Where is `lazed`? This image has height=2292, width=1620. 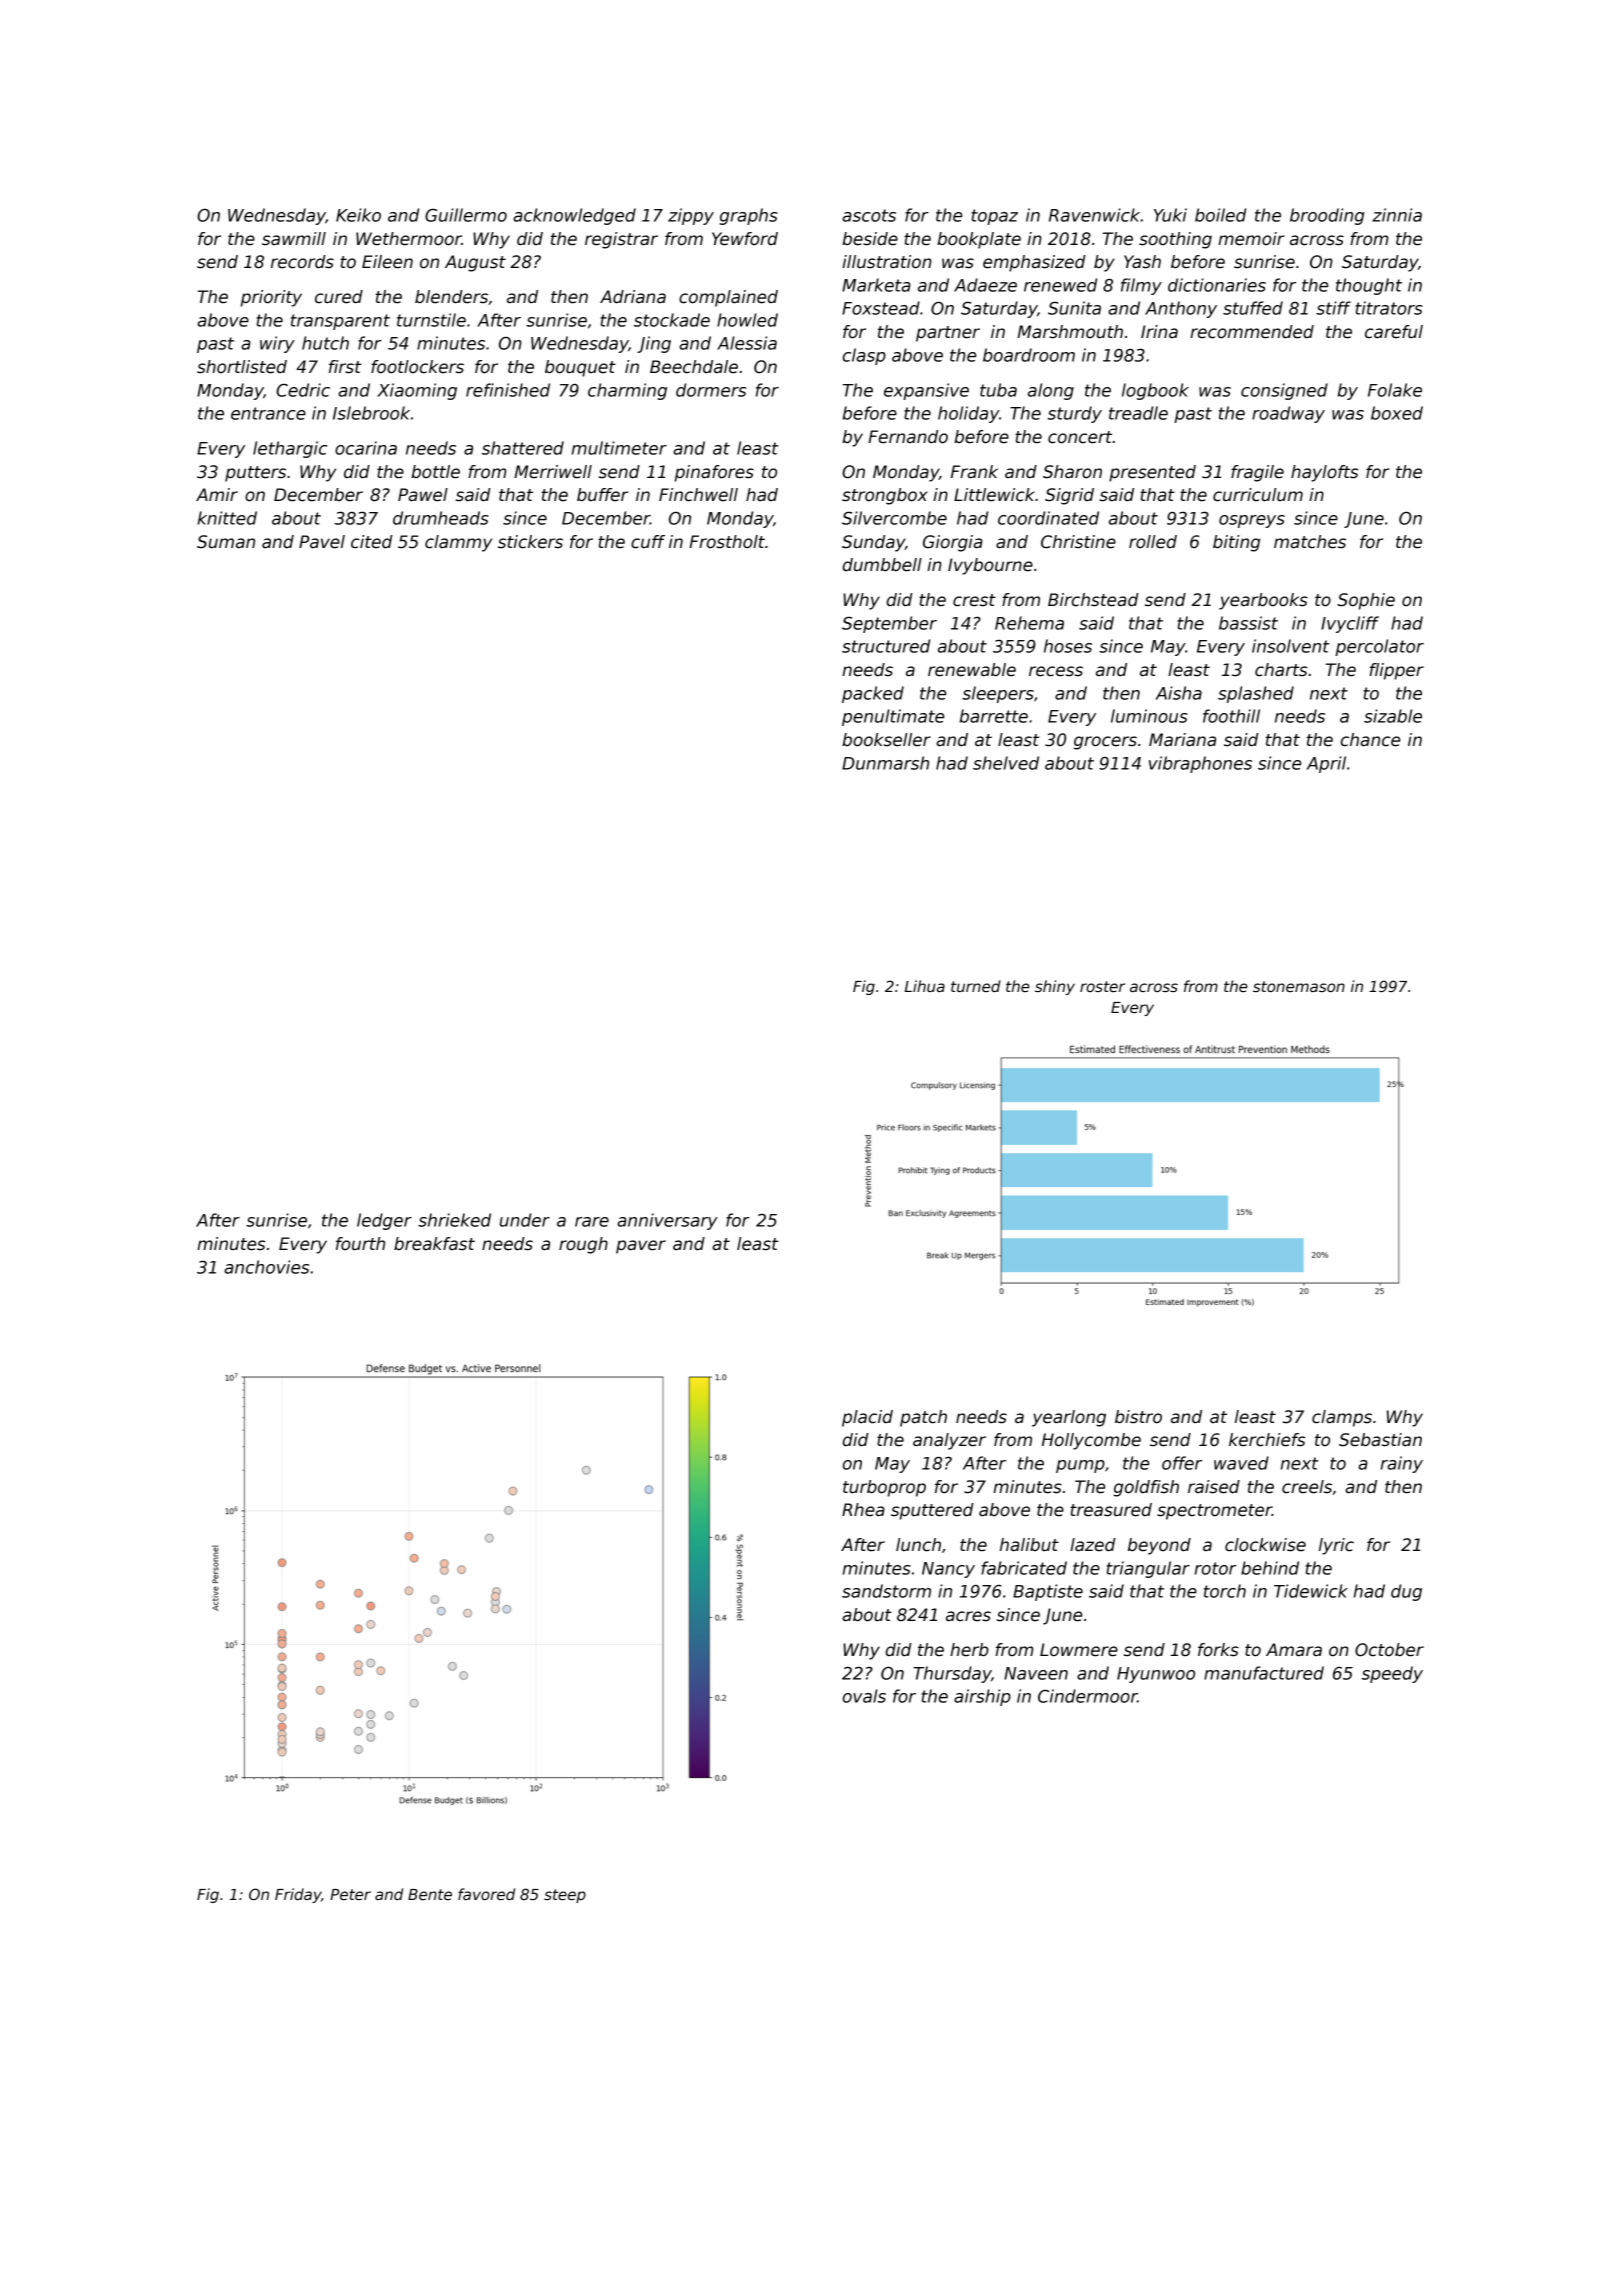 lazed is located at coordinates (1093, 1545).
